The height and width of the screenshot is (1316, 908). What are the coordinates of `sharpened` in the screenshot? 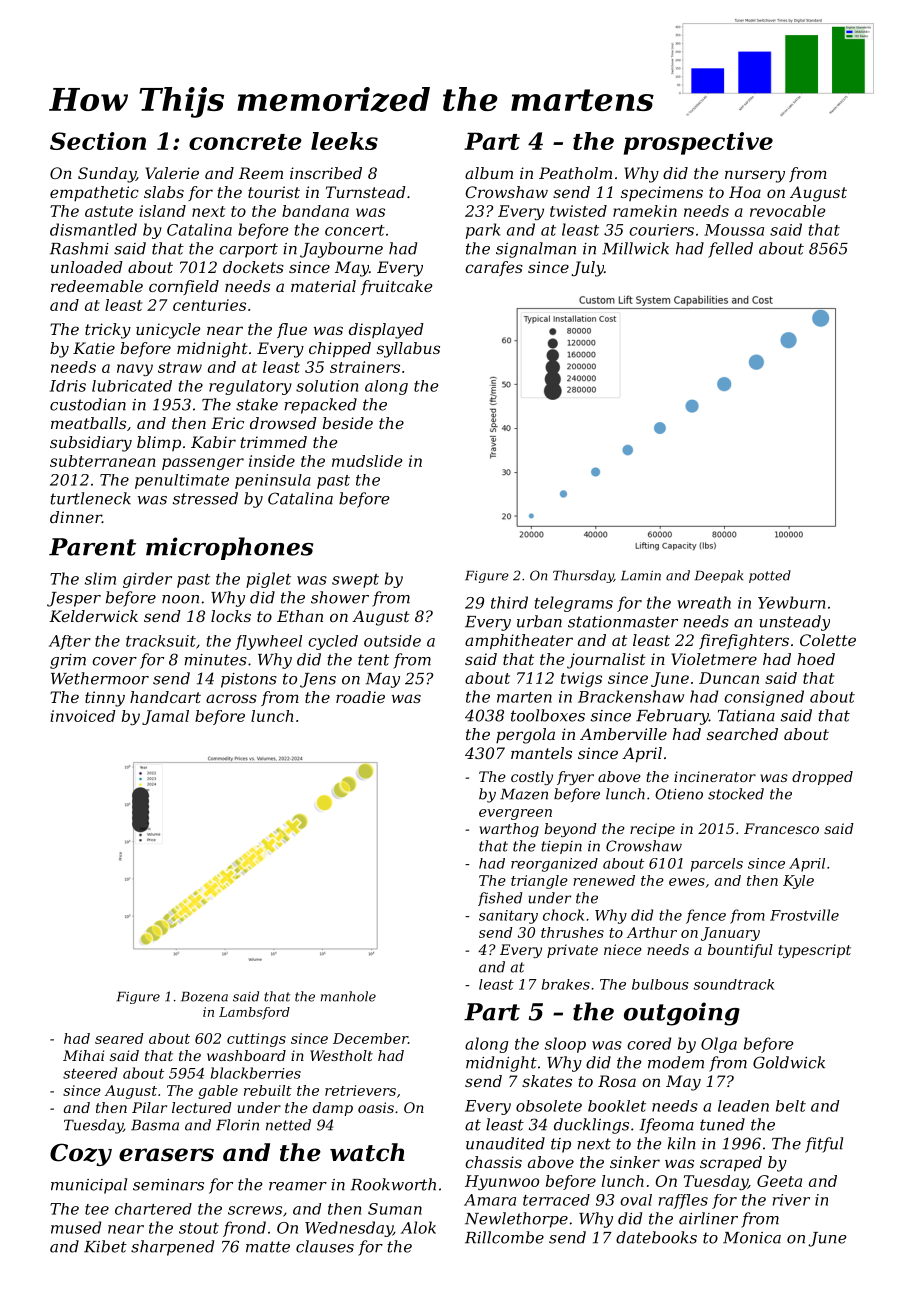 It's located at (172, 1248).
